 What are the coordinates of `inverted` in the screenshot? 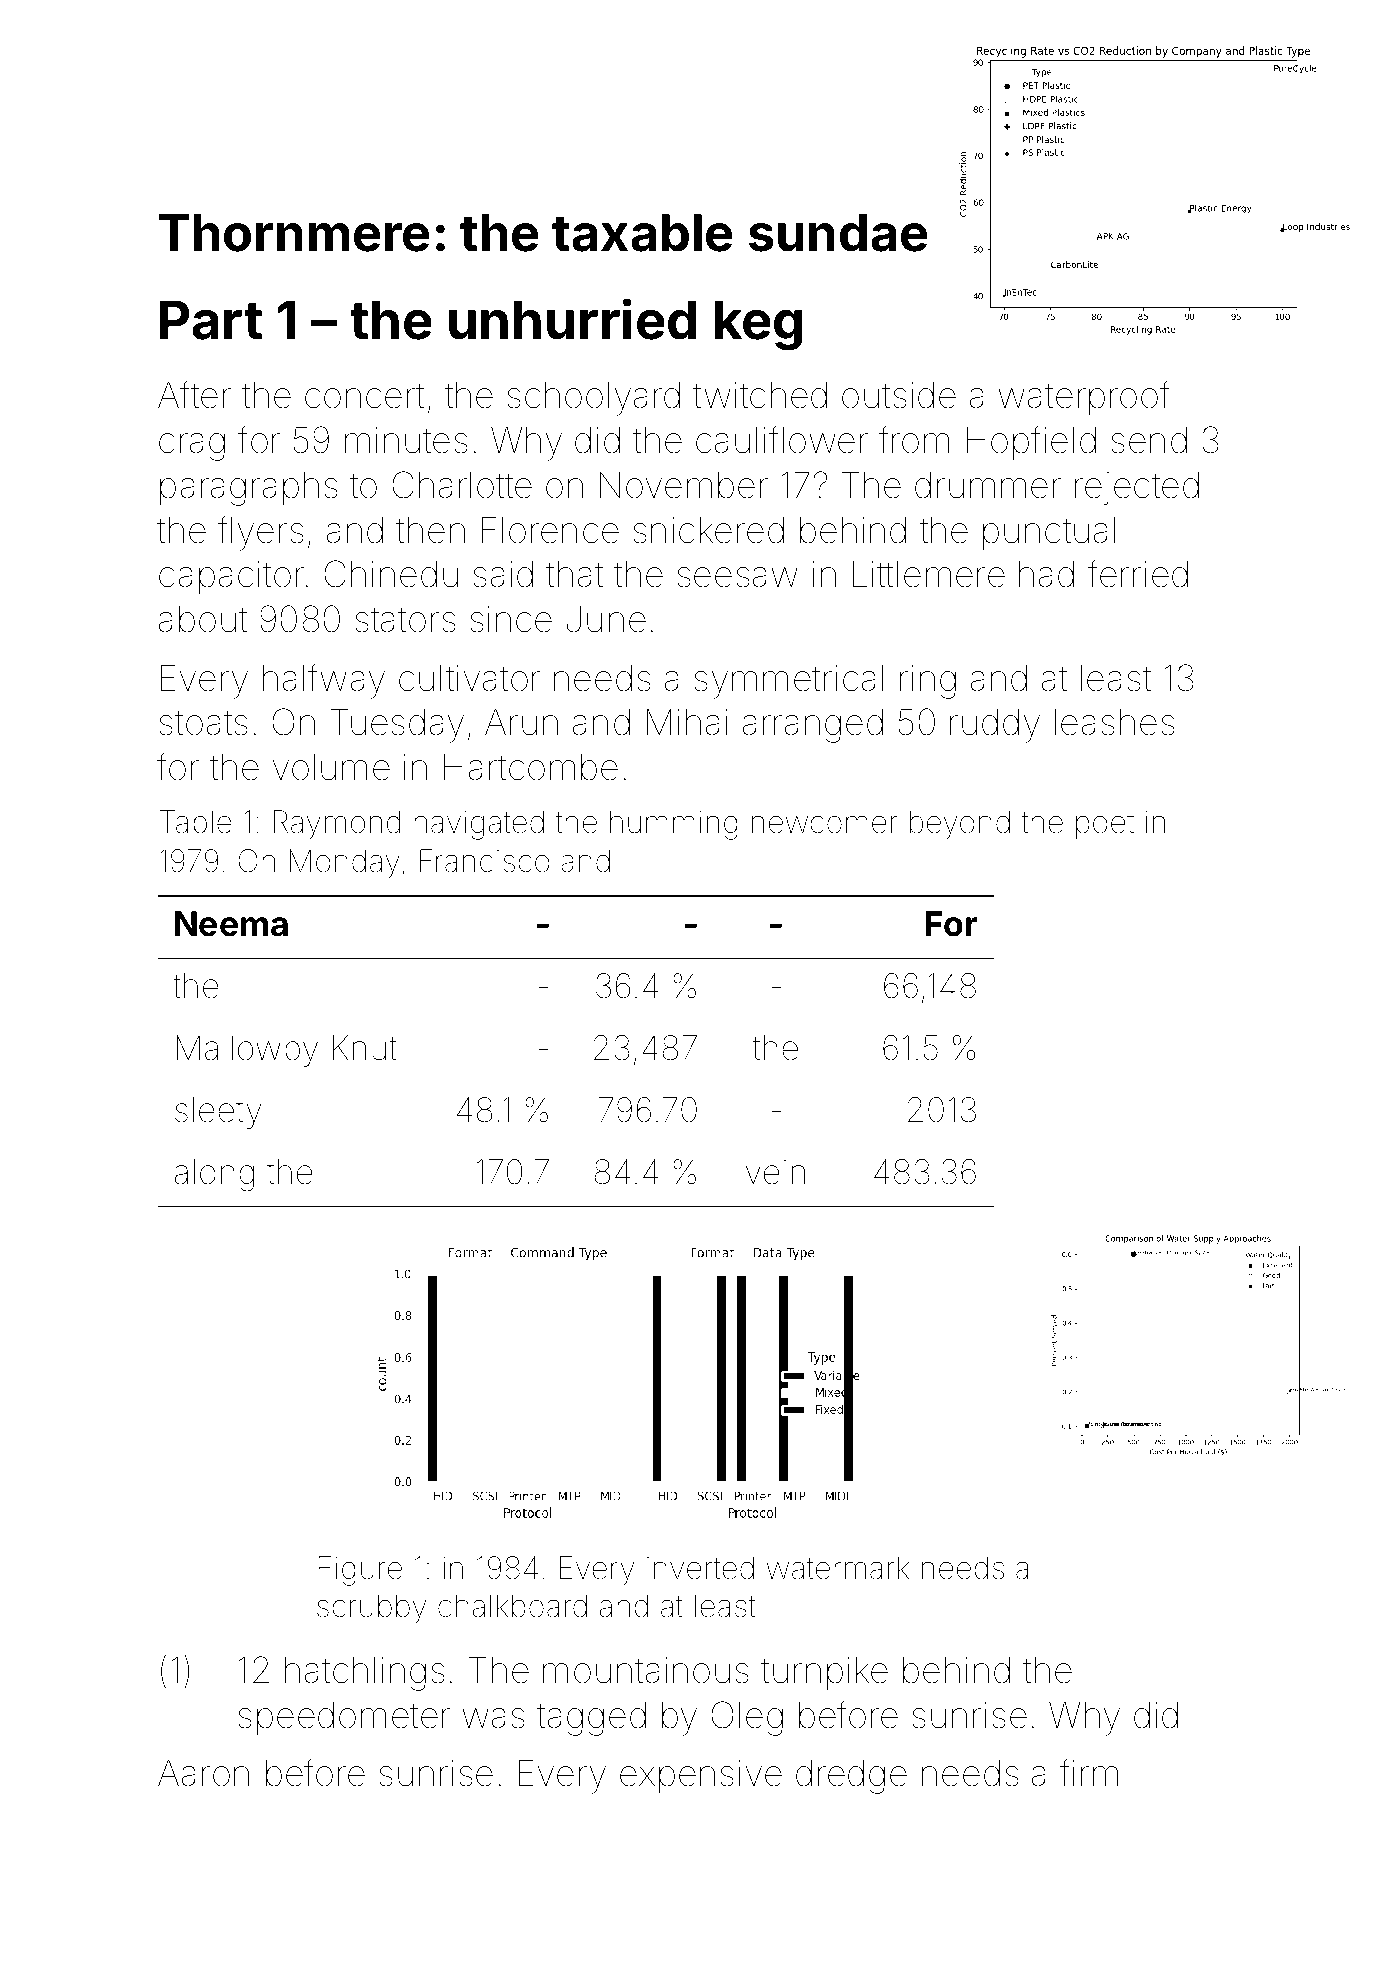 It's located at (700, 1568).
